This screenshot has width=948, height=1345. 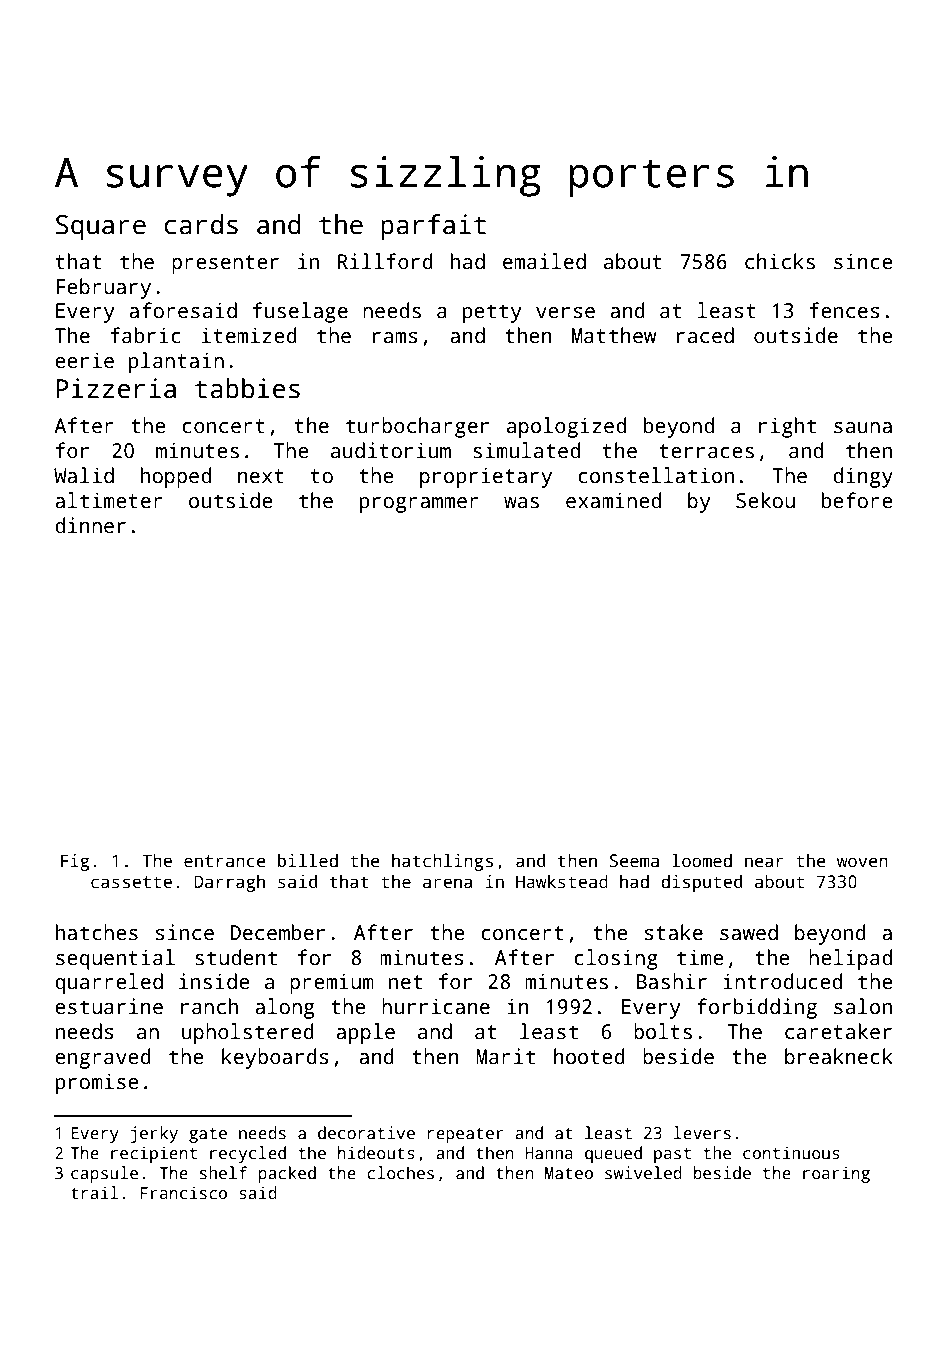 I want to click on repeater, so click(x=465, y=1135).
